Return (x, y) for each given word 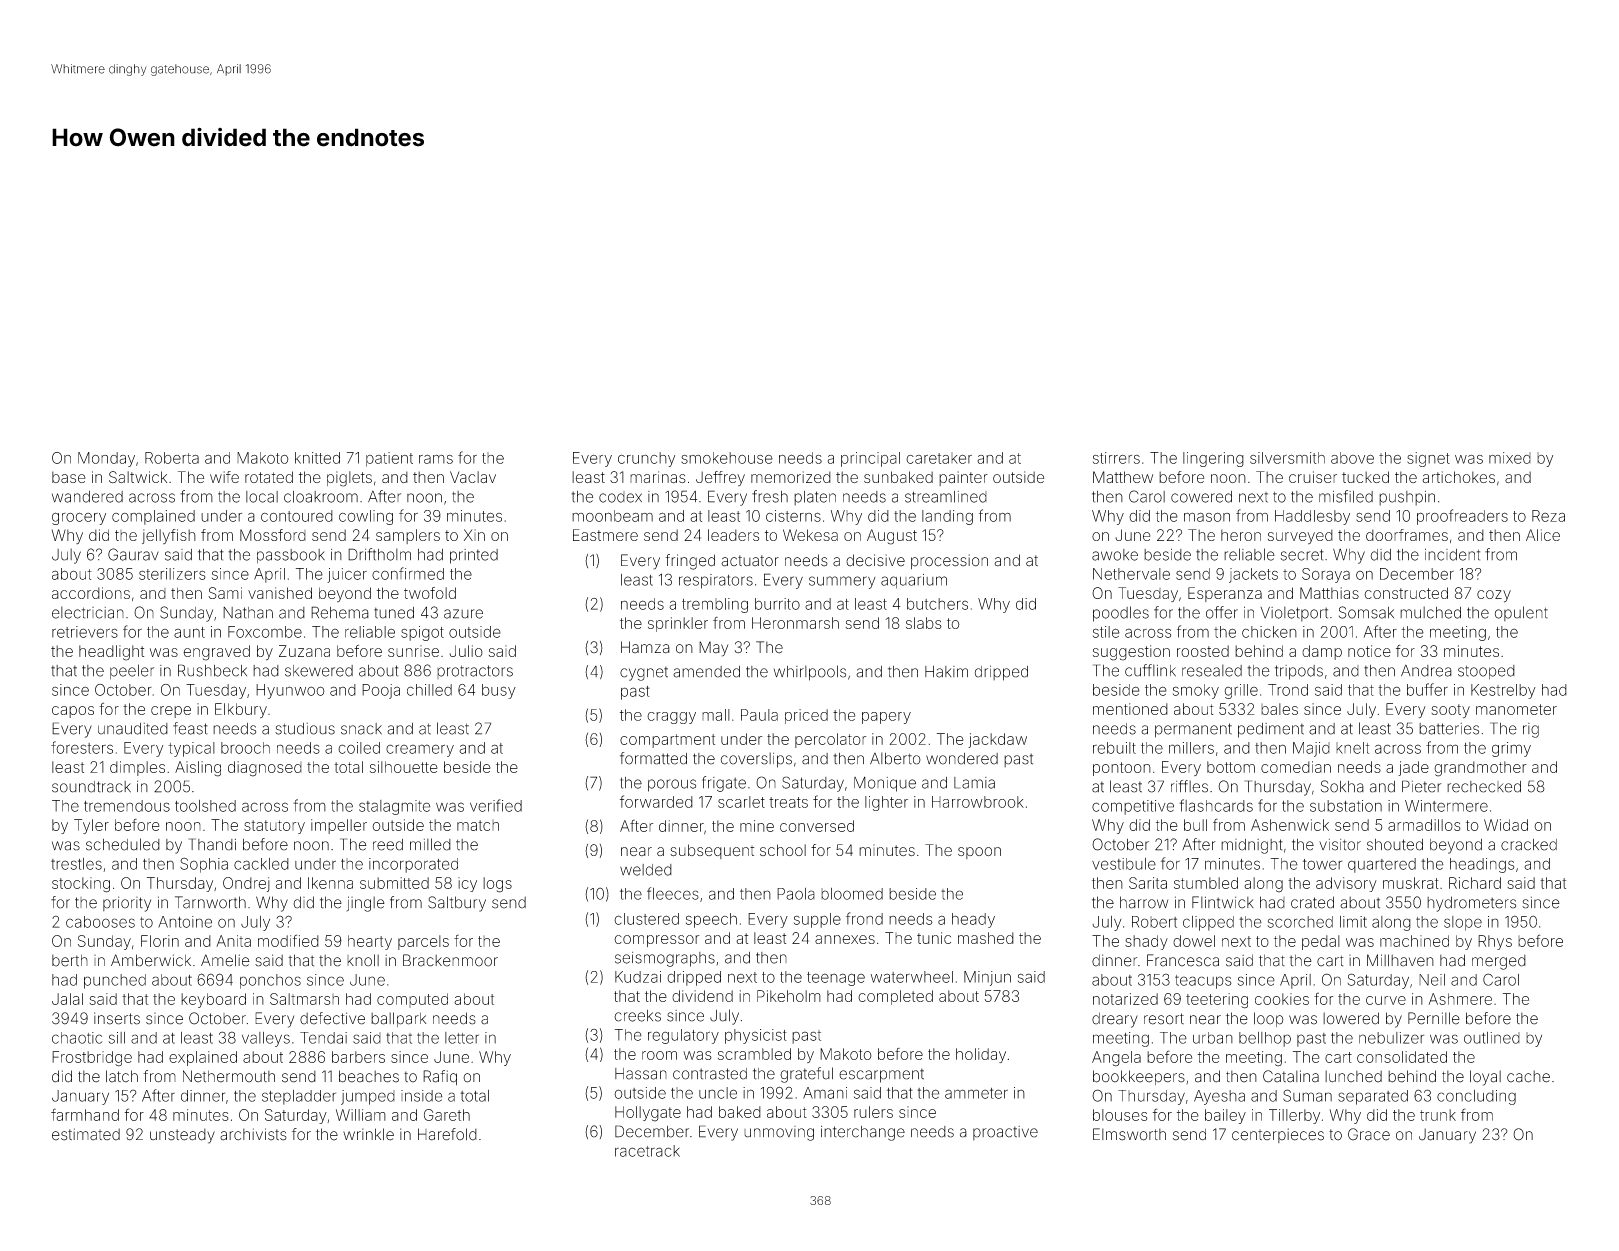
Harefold (447, 1134)
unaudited (133, 729)
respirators (716, 581)
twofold (430, 593)
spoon (979, 853)
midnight (1252, 846)
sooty (1450, 711)
